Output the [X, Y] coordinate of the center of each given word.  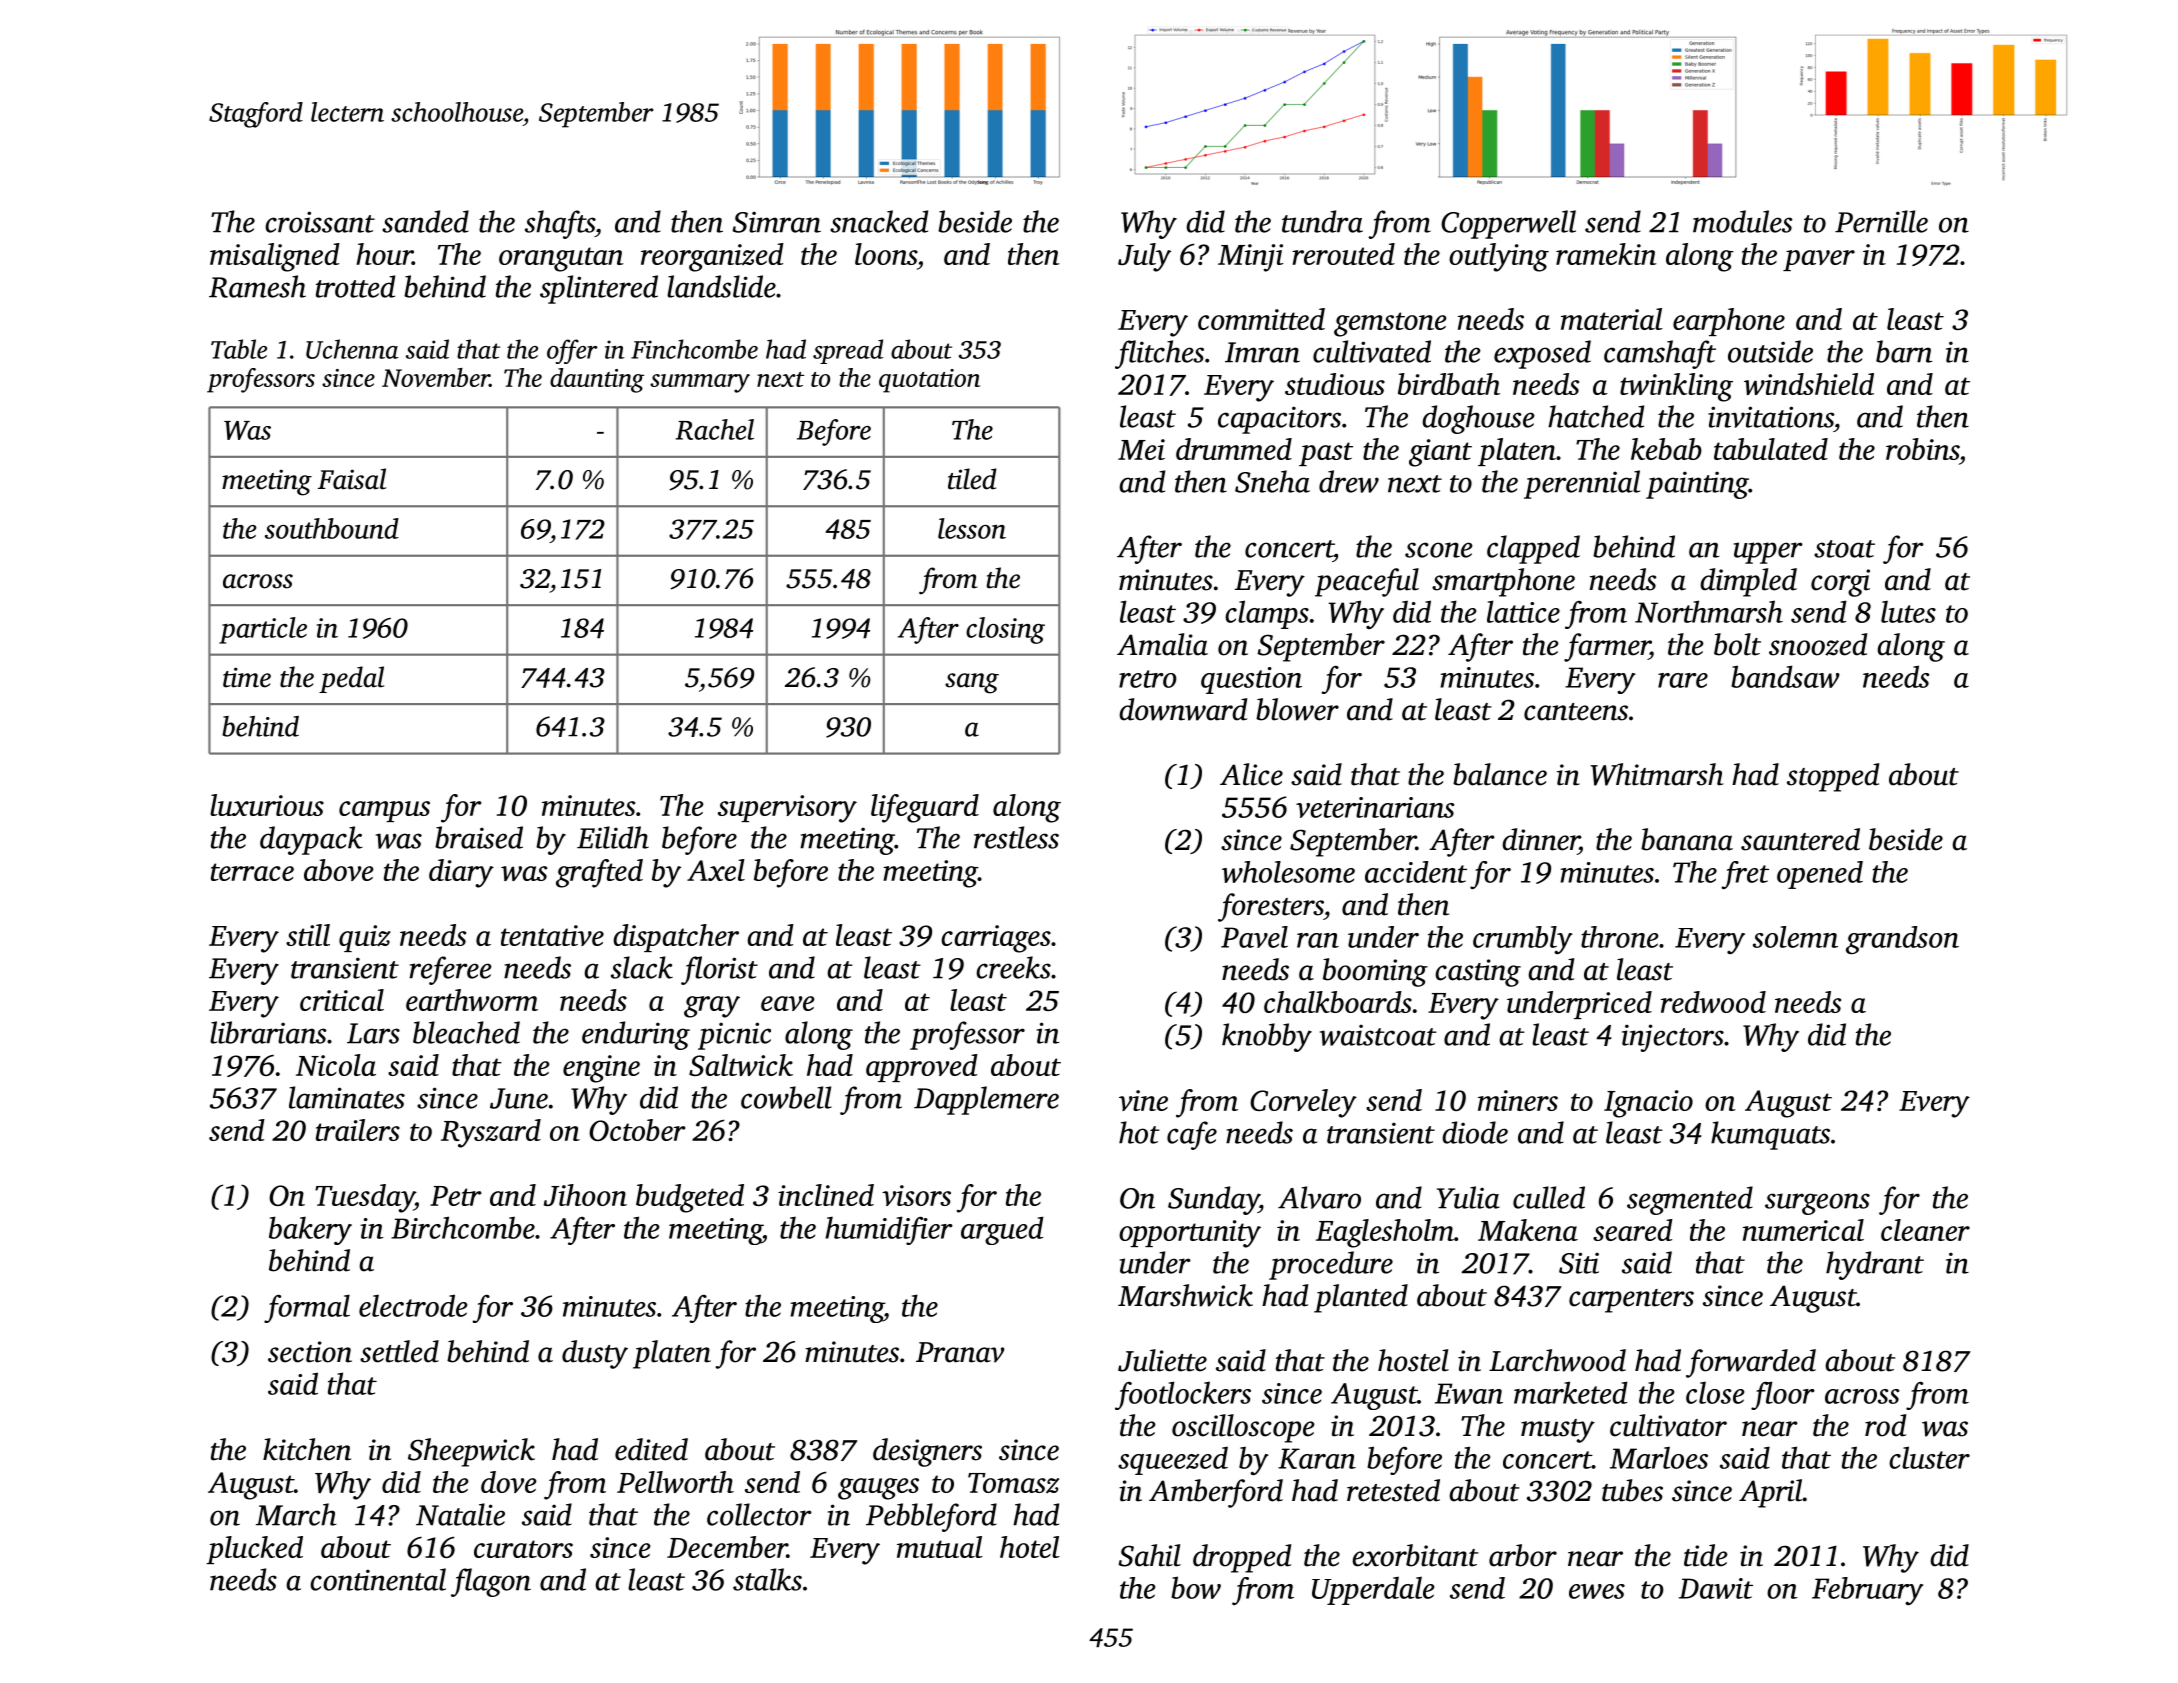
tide [1706, 1555]
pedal [351, 679]
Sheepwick [471, 1452]
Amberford [1216, 1493]
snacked [879, 221]
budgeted [690, 1198]
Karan [1317, 1458]
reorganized [712, 257]
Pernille [1881, 221]
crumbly [1523, 940]
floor [1783, 1395]
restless [1016, 837]
